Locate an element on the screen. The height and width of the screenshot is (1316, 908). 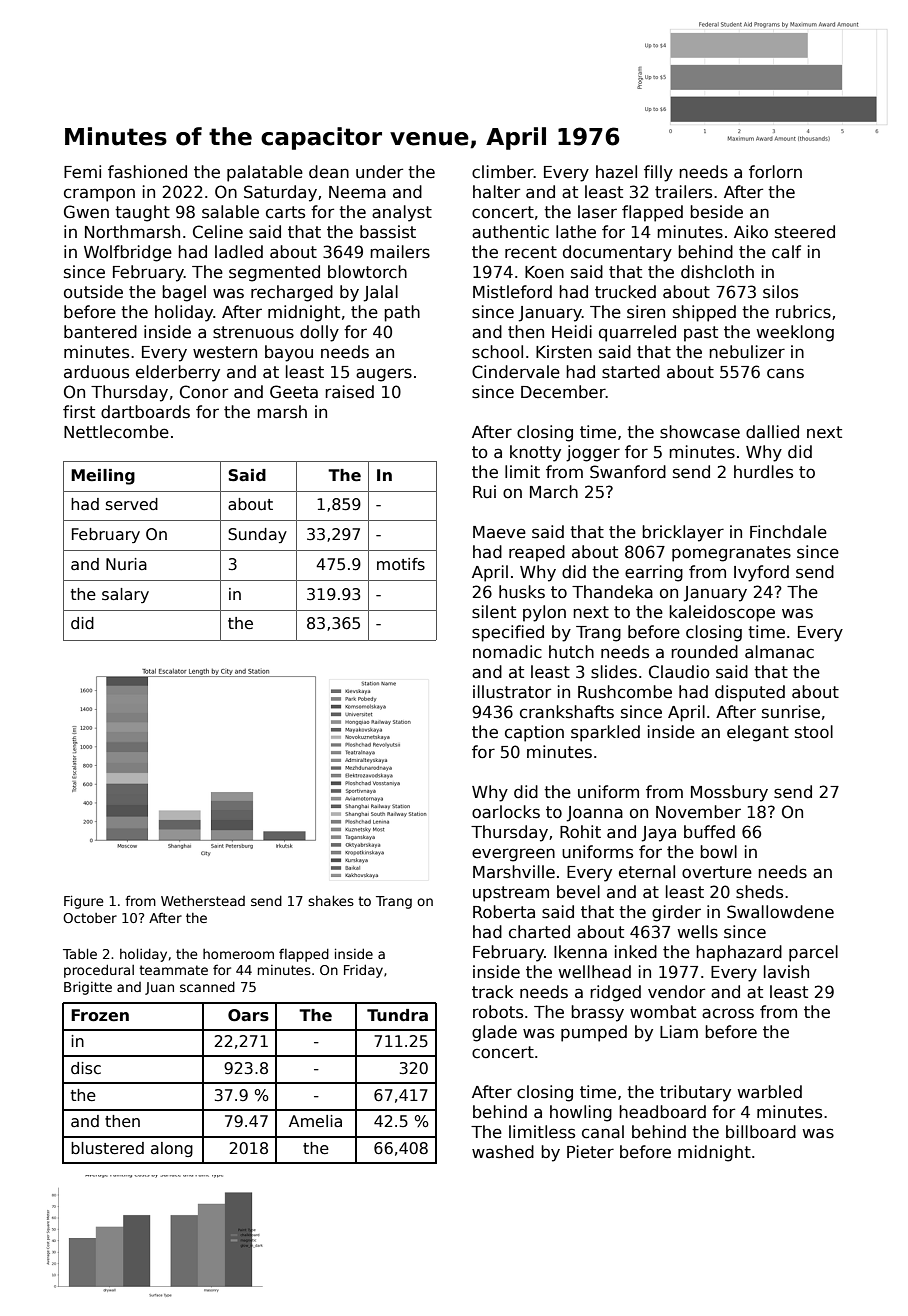
billboard is located at coordinates (761, 1132).
